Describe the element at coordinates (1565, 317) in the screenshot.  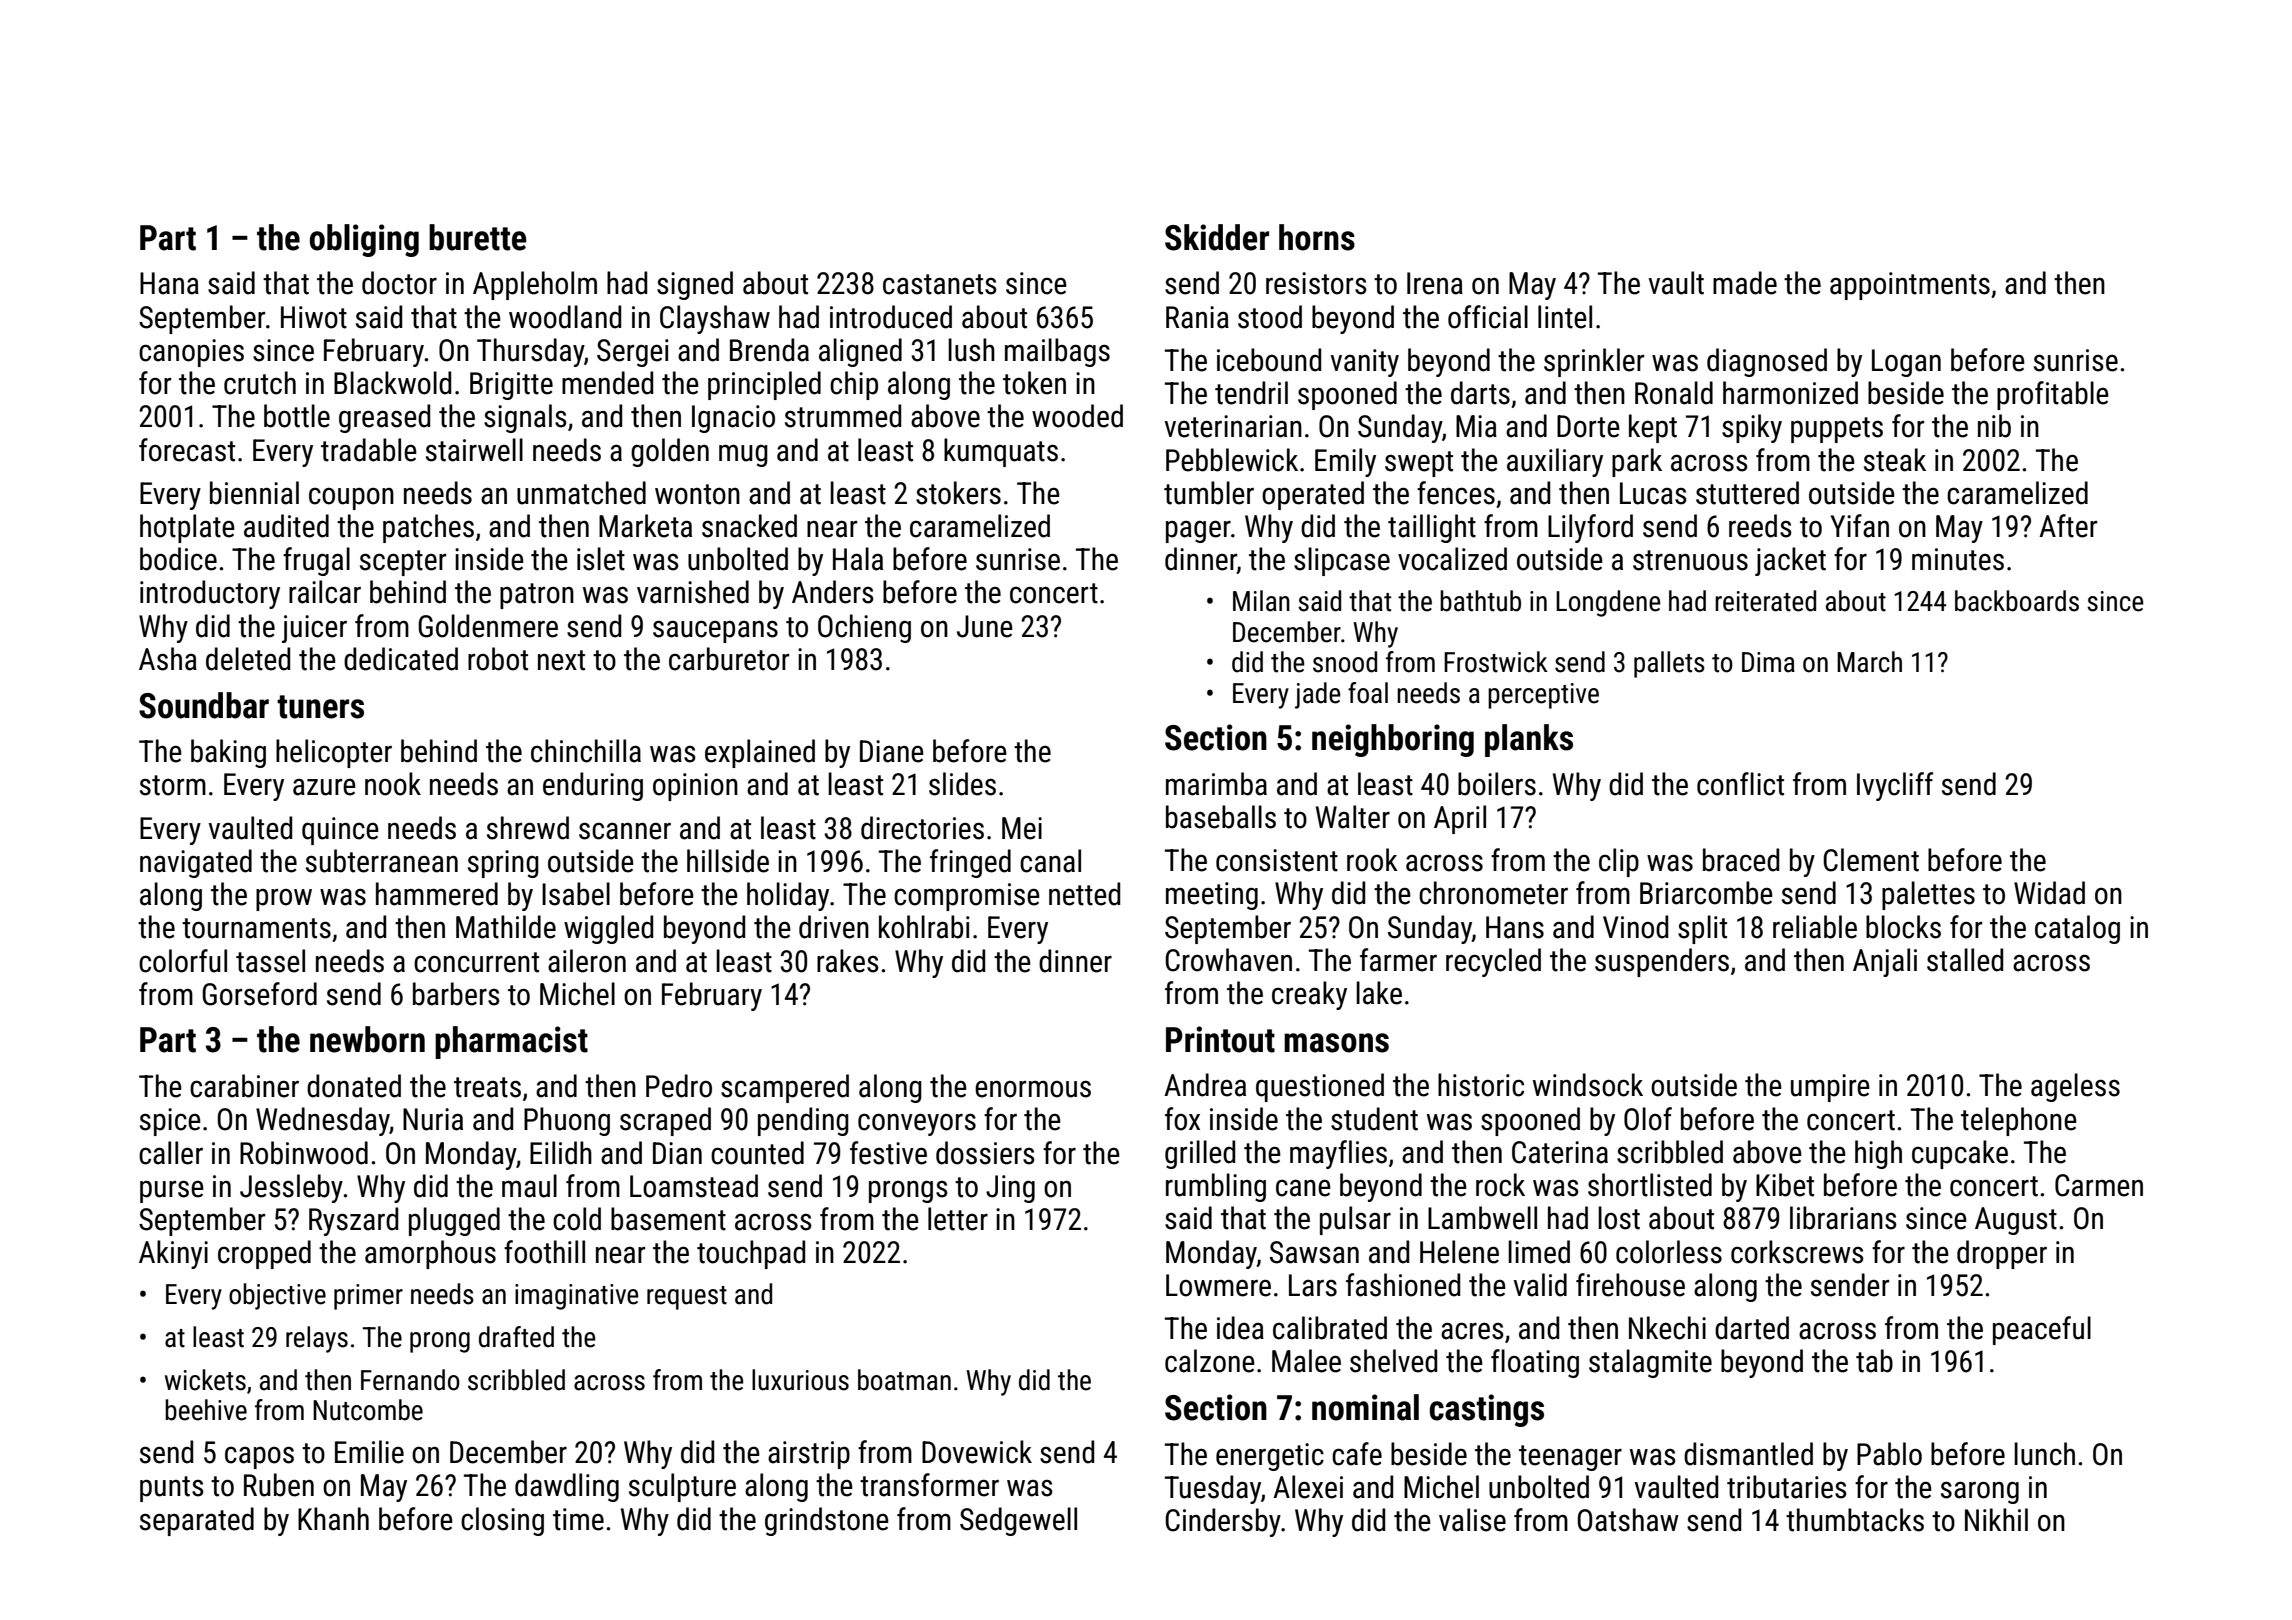
I see `lintel` at that location.
